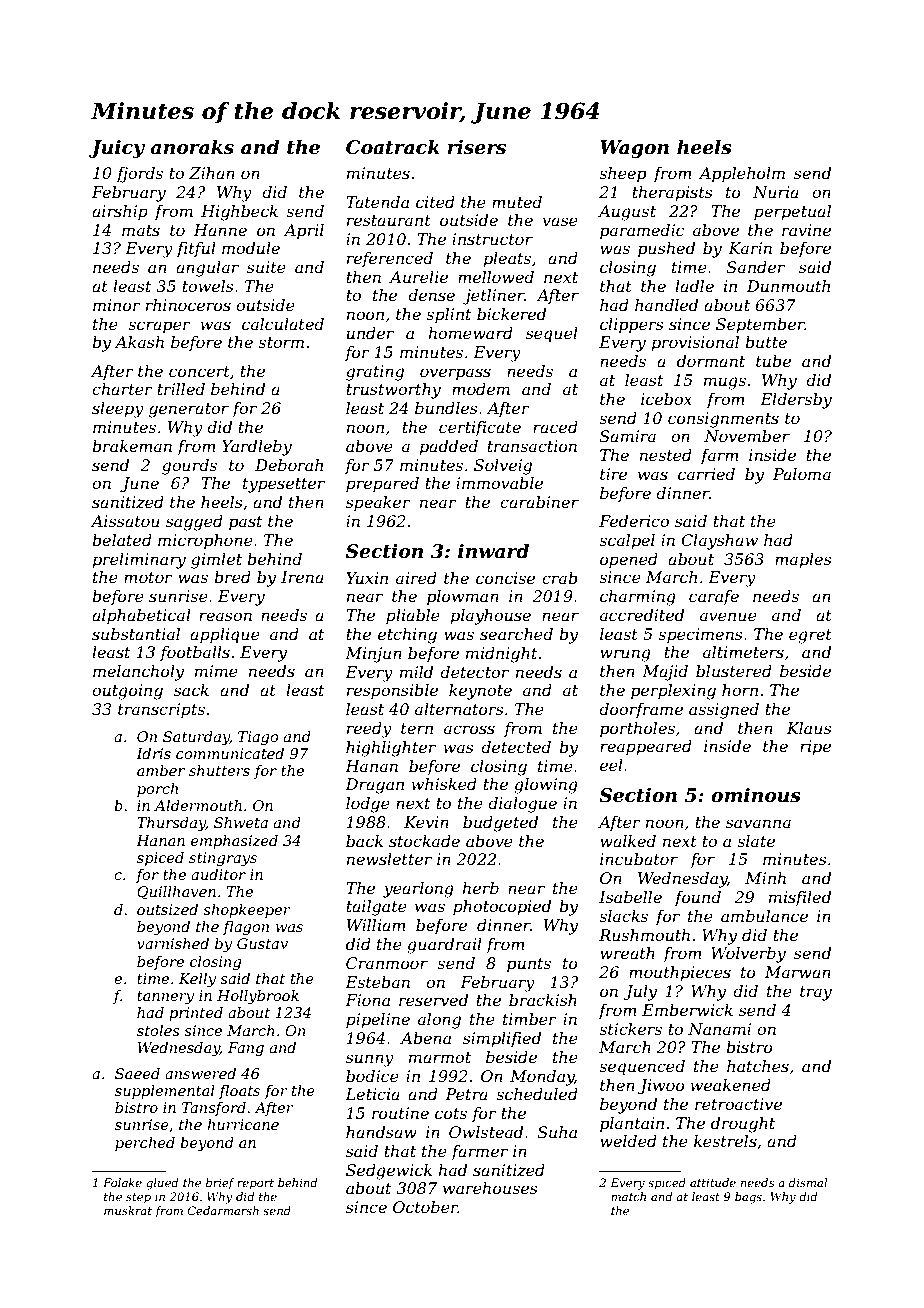  What do you see at coordinates (803, 561) in the screenshot?
I see `maples` at bounding box center [803, 561].
